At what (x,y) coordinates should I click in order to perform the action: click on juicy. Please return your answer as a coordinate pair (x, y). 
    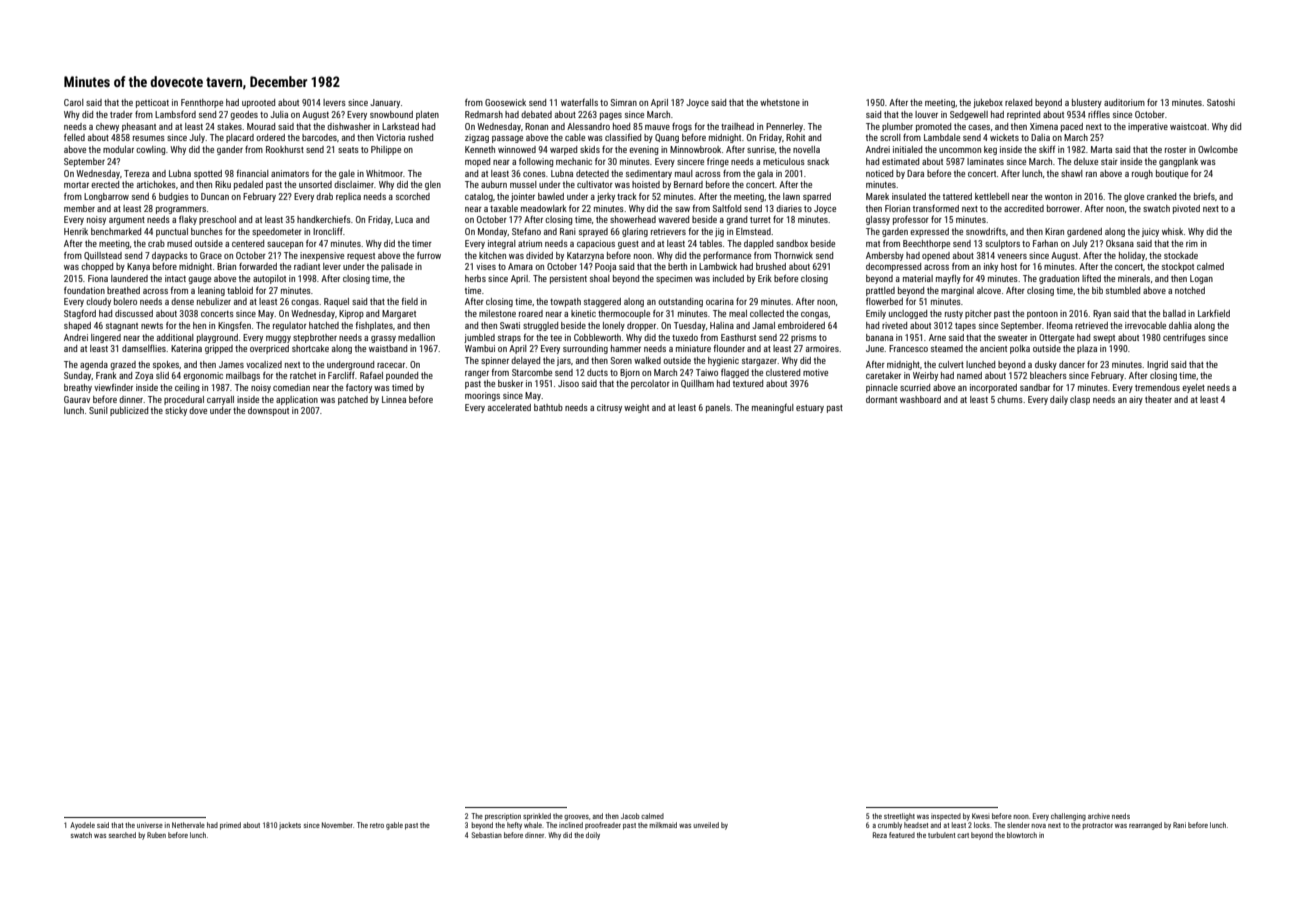
    Looking at the image, I should click on (1150, 232).
